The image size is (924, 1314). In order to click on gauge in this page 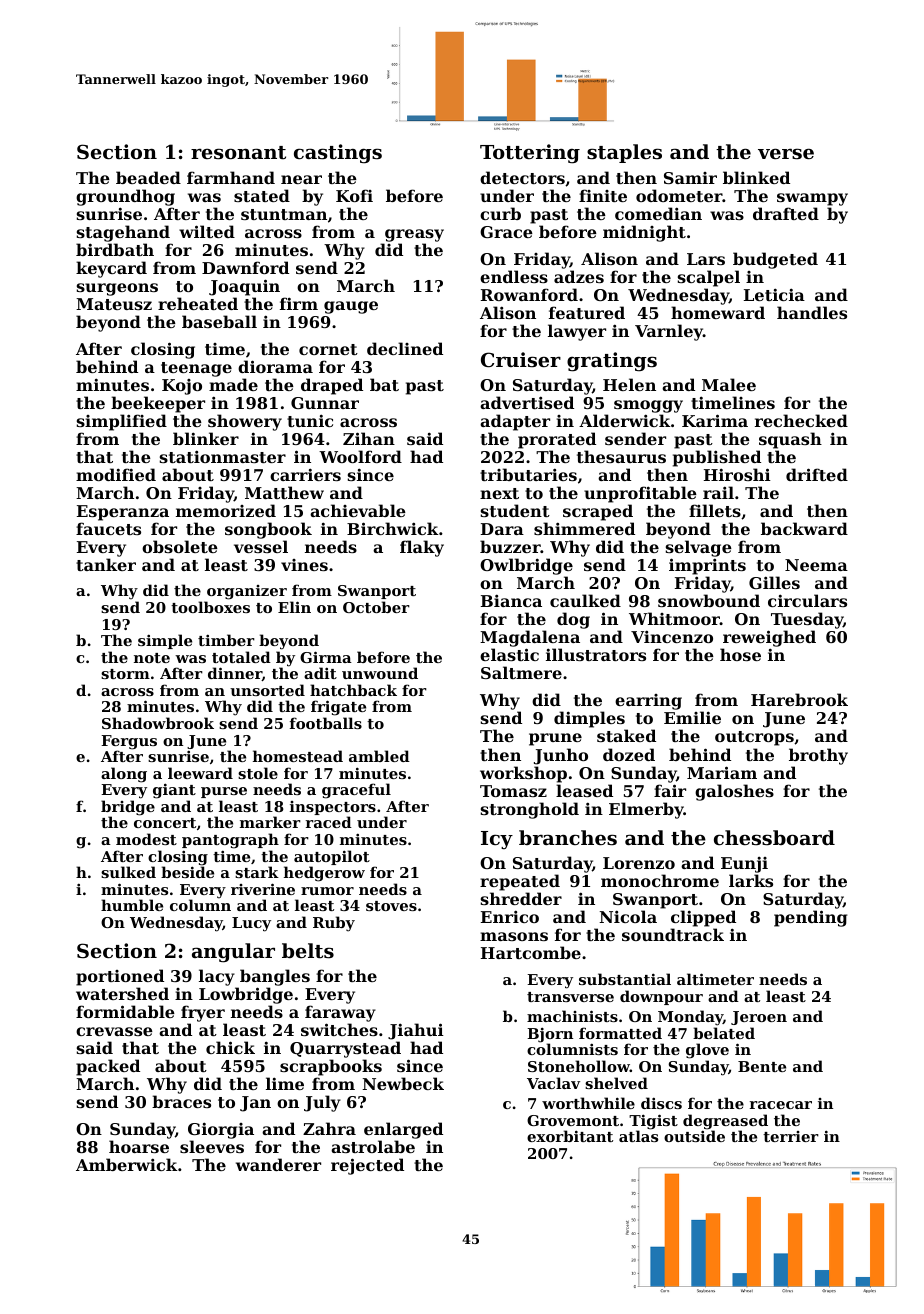, I will do `click(351, 307)`.
